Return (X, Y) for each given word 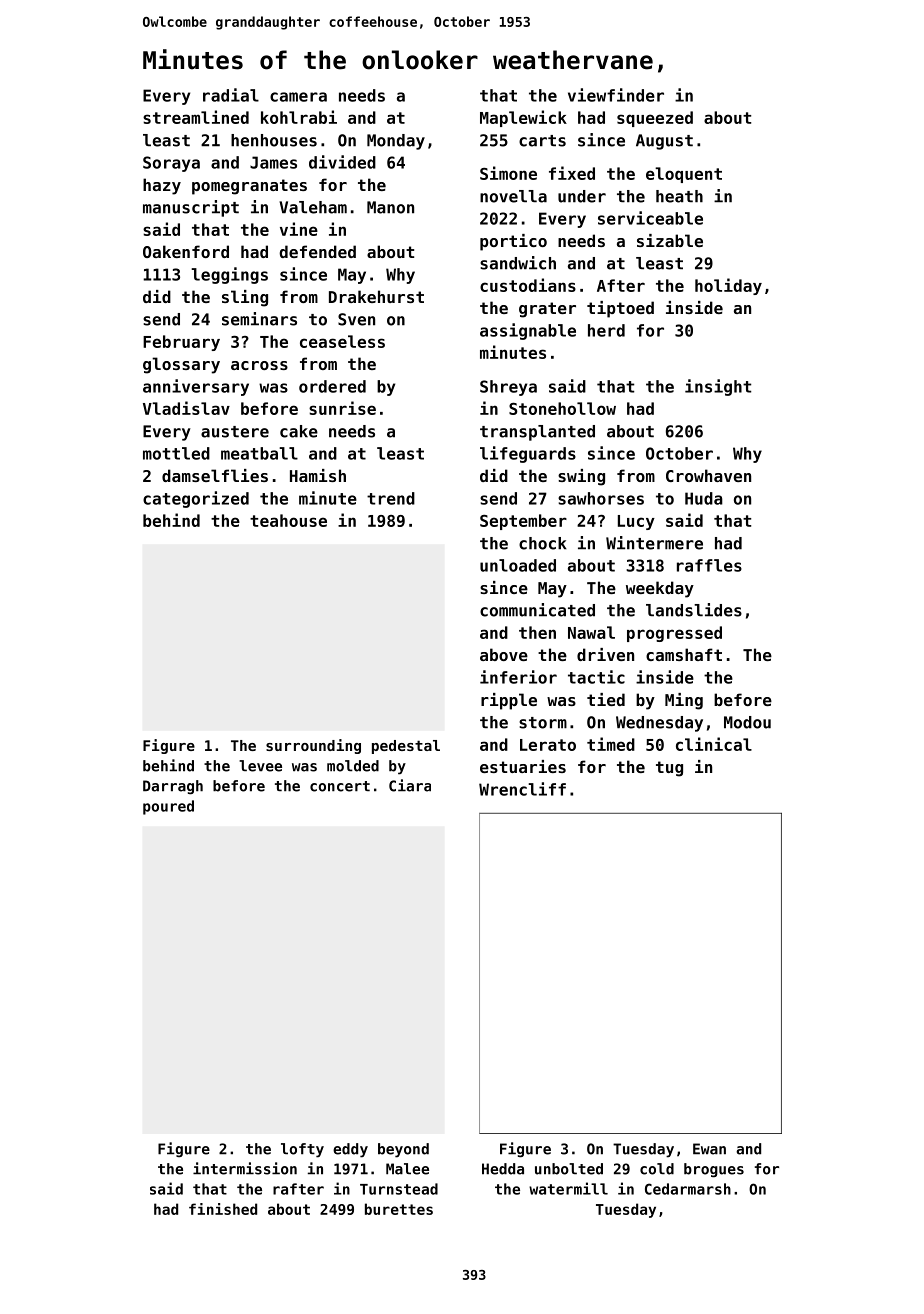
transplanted (537, 433)
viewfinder (616, 95)
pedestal (406, 747)
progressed (674, 634)
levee (260, 766)
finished (223, 1209)
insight (718, 387)
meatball (259, 453)
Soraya (171, 164)
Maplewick (523, 118)
